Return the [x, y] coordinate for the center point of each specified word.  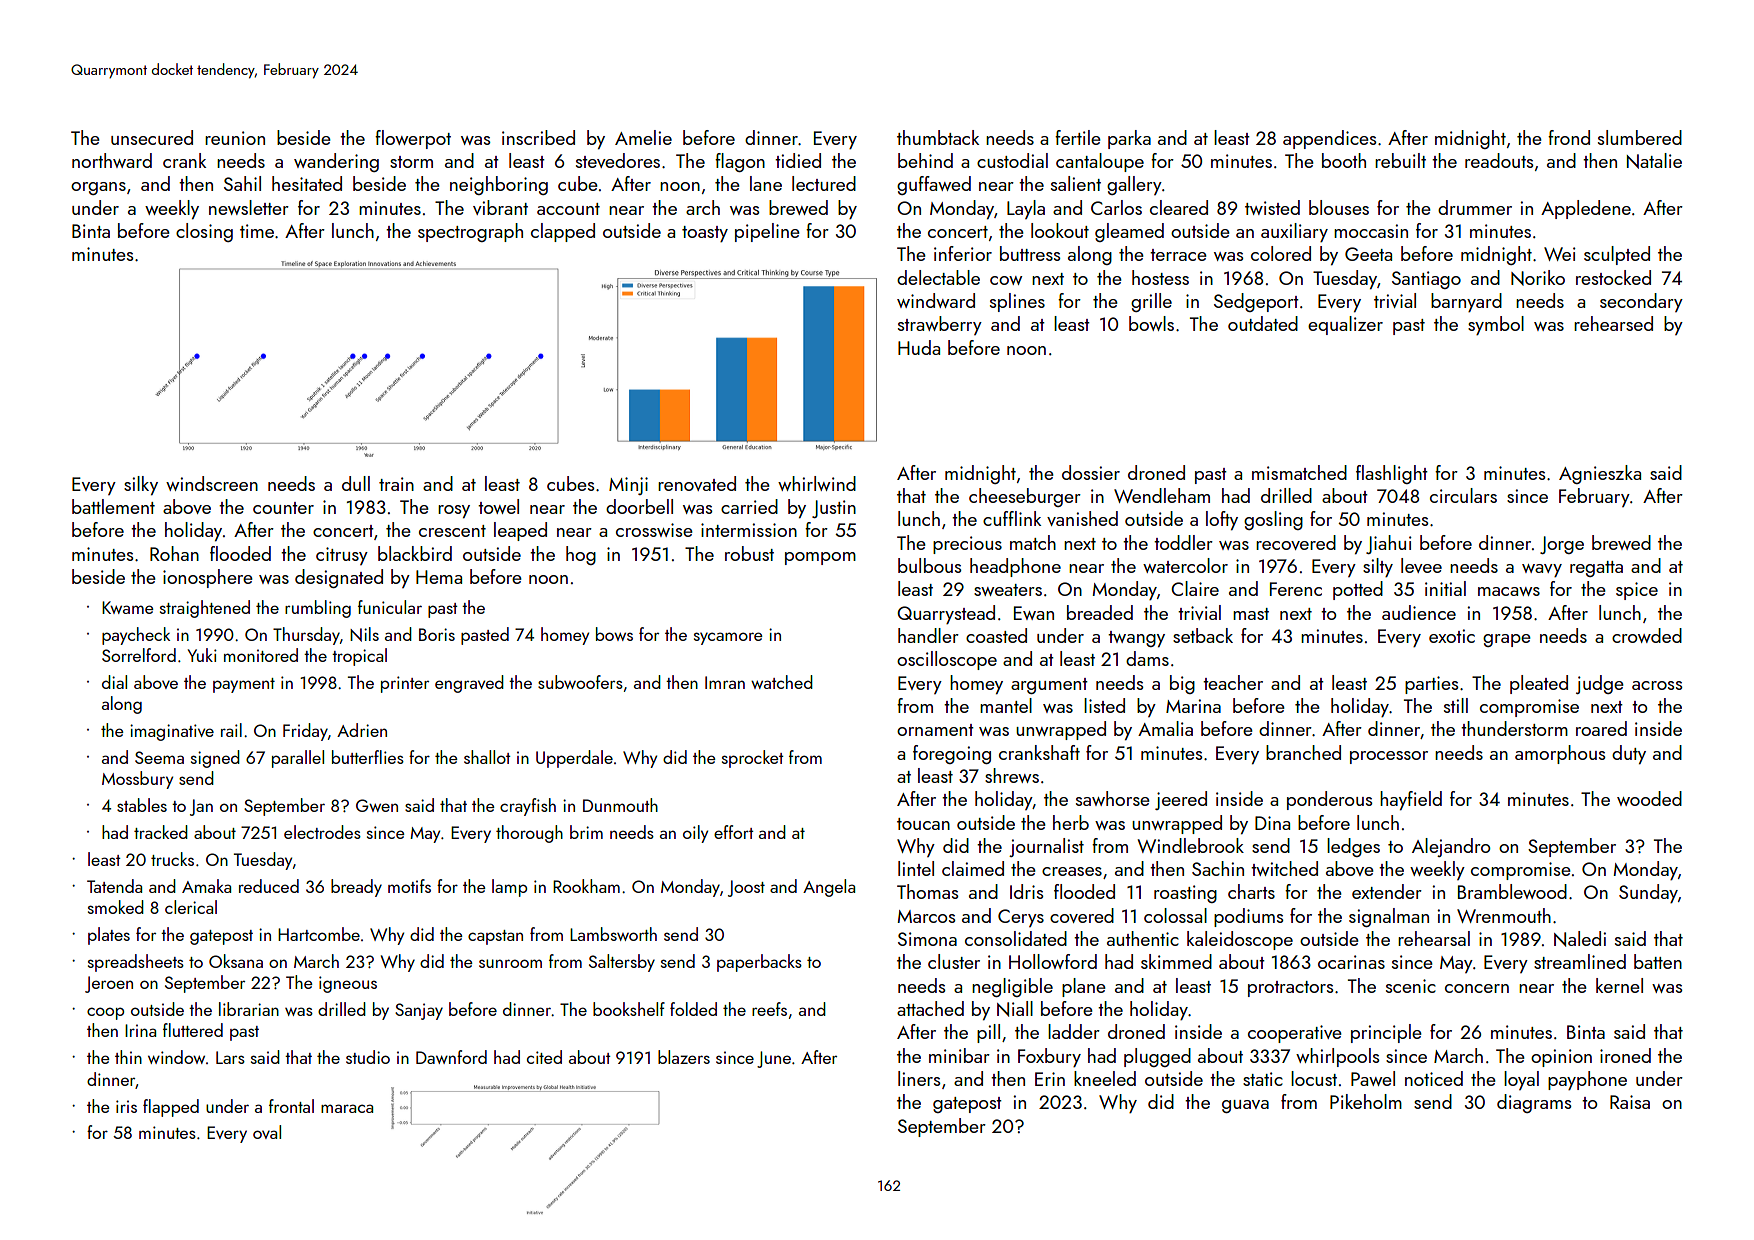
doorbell [639, 506]
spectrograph [470, 232]
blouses [1339, 207]
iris [126, 1106]
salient [1076, 183]
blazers [684, 1057]
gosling [1273, 520]
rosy [454, 511]
